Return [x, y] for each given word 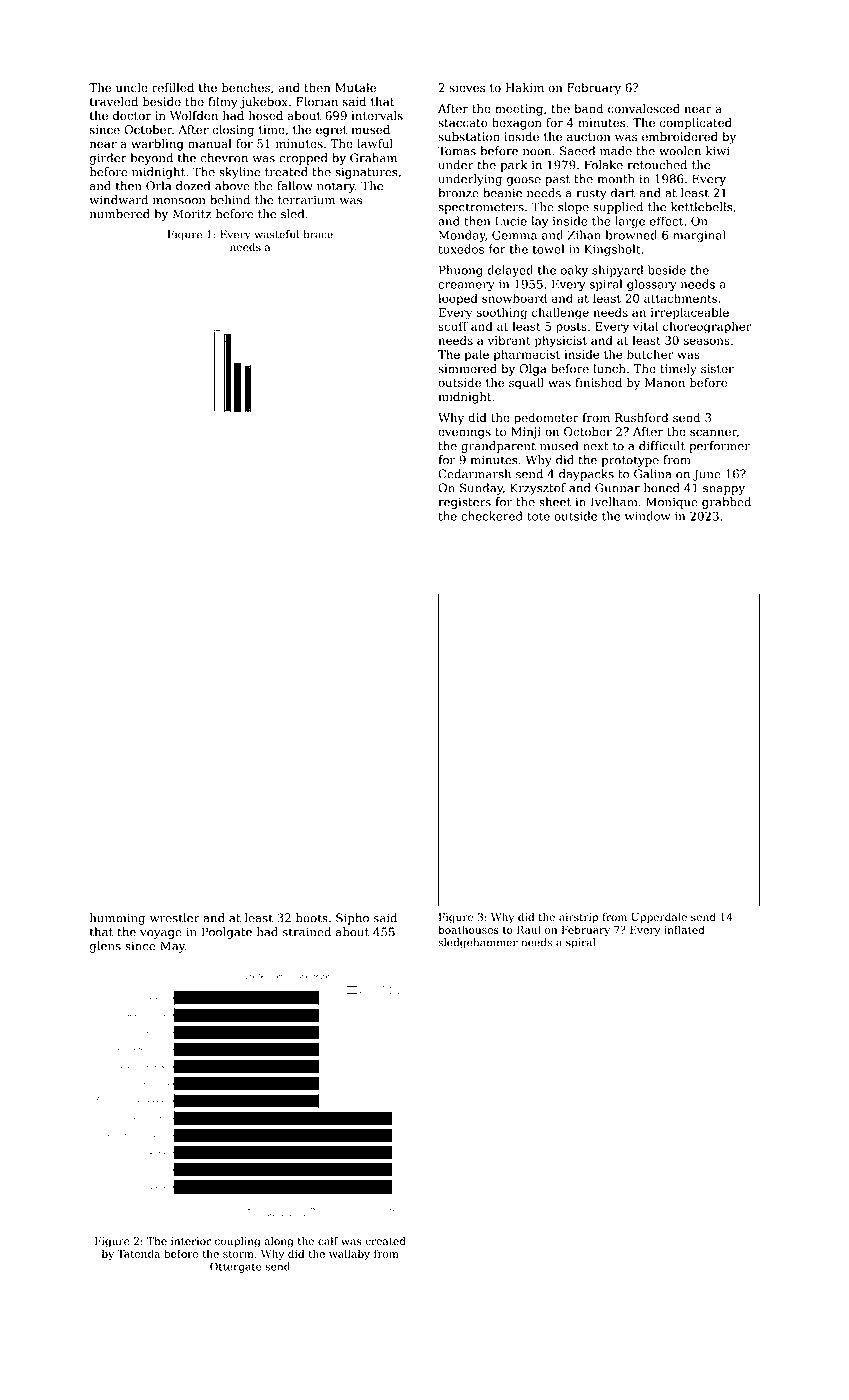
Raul [529, 929]
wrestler [175, 918]
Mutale [355, 88]
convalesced [644, 109]
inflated [684, 929]
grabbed [726, 503]
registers [464, 503]
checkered [492, 516]
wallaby [349, 1254]
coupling [237, 1242]
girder [108, 159]
